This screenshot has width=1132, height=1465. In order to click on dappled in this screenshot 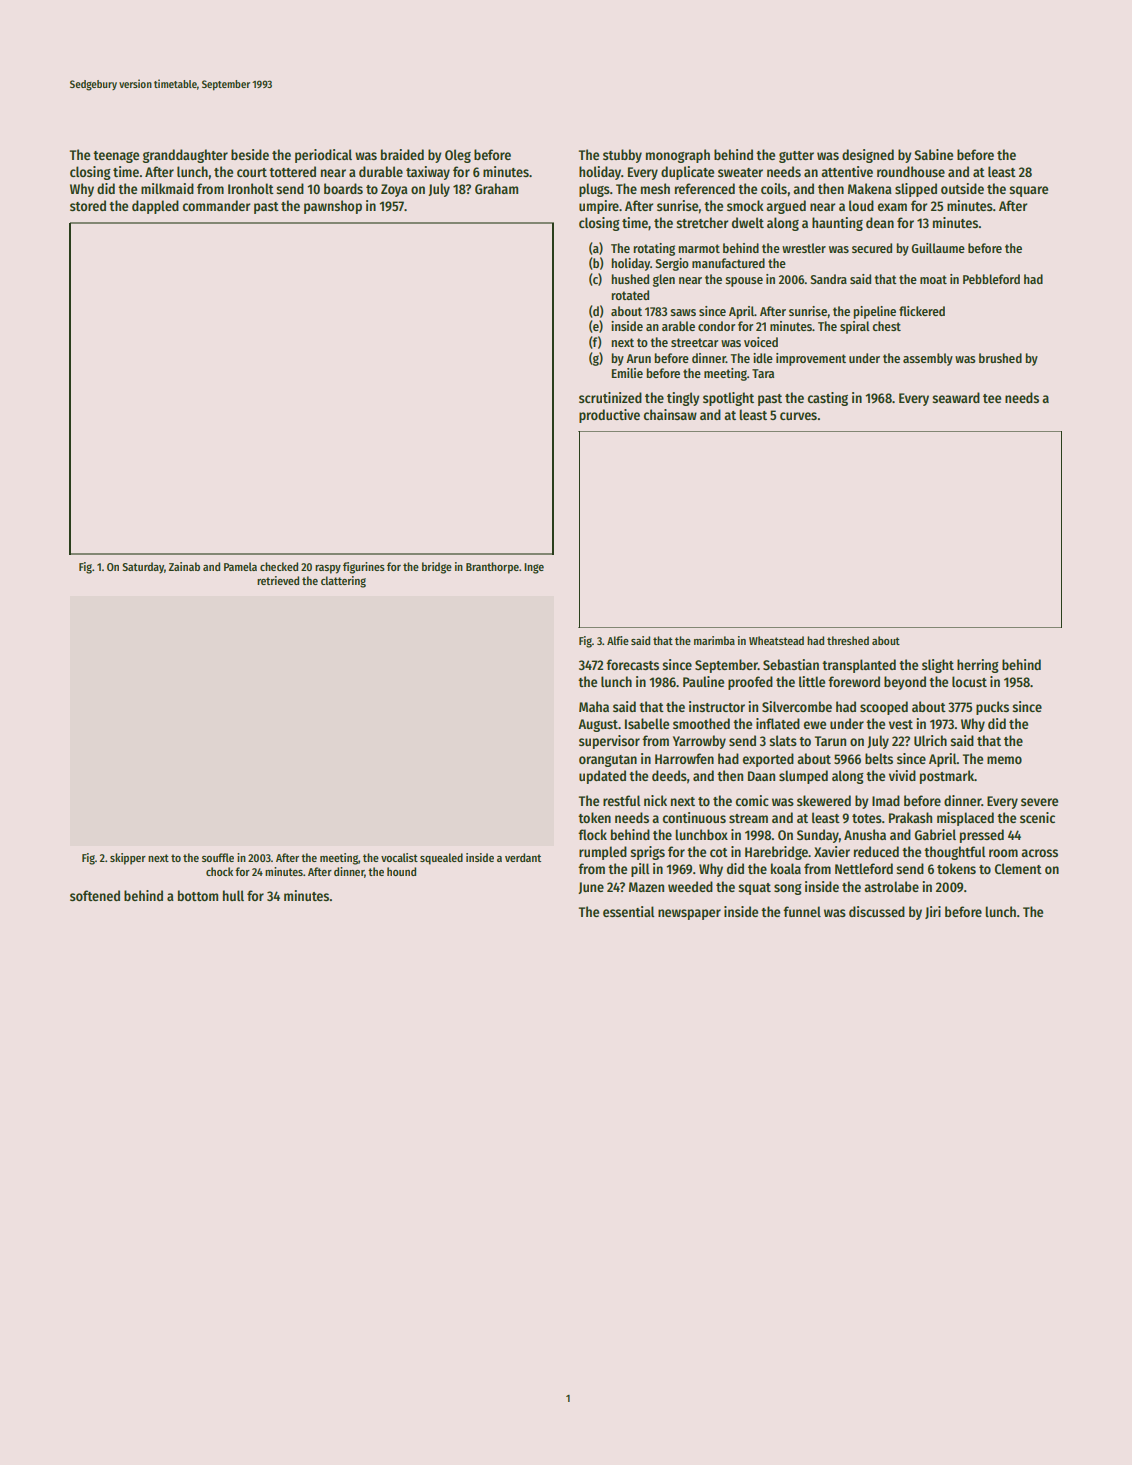, I will do `click(155, 207)`.
